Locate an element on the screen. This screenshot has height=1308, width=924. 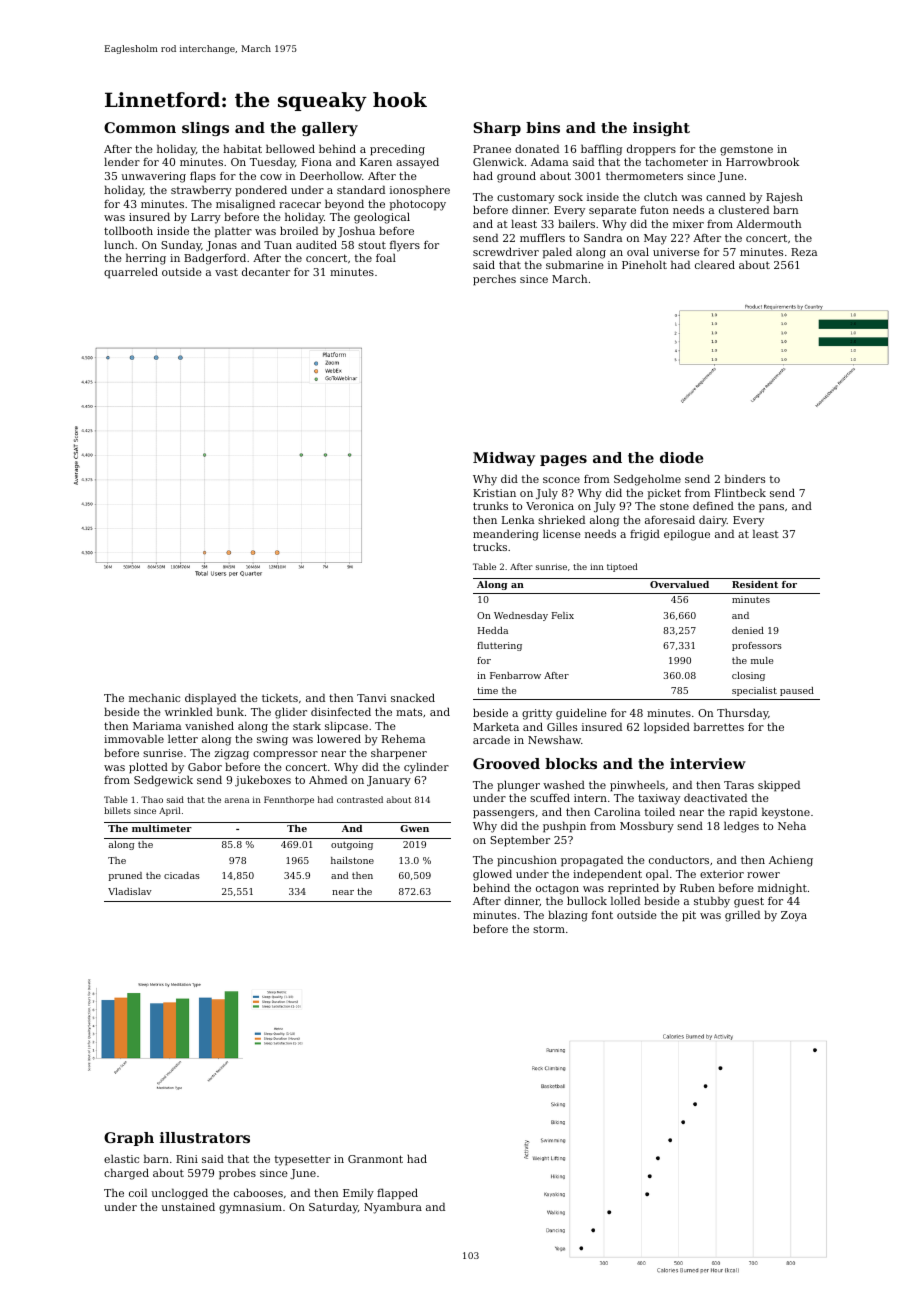
gymnasium is located at coordinates (250, 1208).
